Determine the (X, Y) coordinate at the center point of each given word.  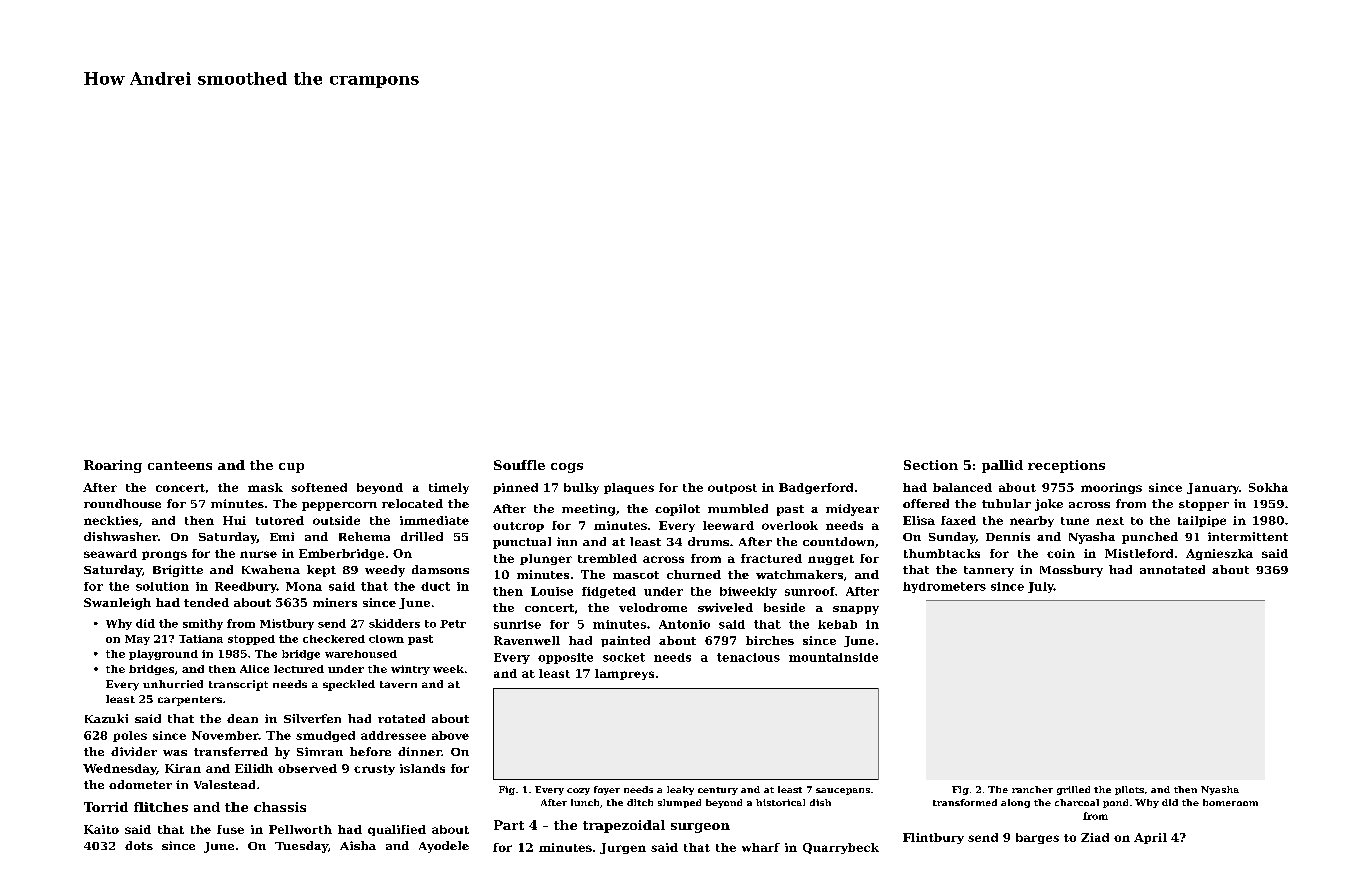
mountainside (833, 657)
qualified (397, 830)
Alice (254, 669)
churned (694, 574)
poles (130, 736)
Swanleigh (117, 604)
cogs (567, 468)
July (1041, 587)
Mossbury (1071, 571)
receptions (1066, 466)
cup (291, 468)
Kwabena (271, 569)
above (450, 735)
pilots (1129, 790)
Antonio (684, 624)
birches (770, 640)
